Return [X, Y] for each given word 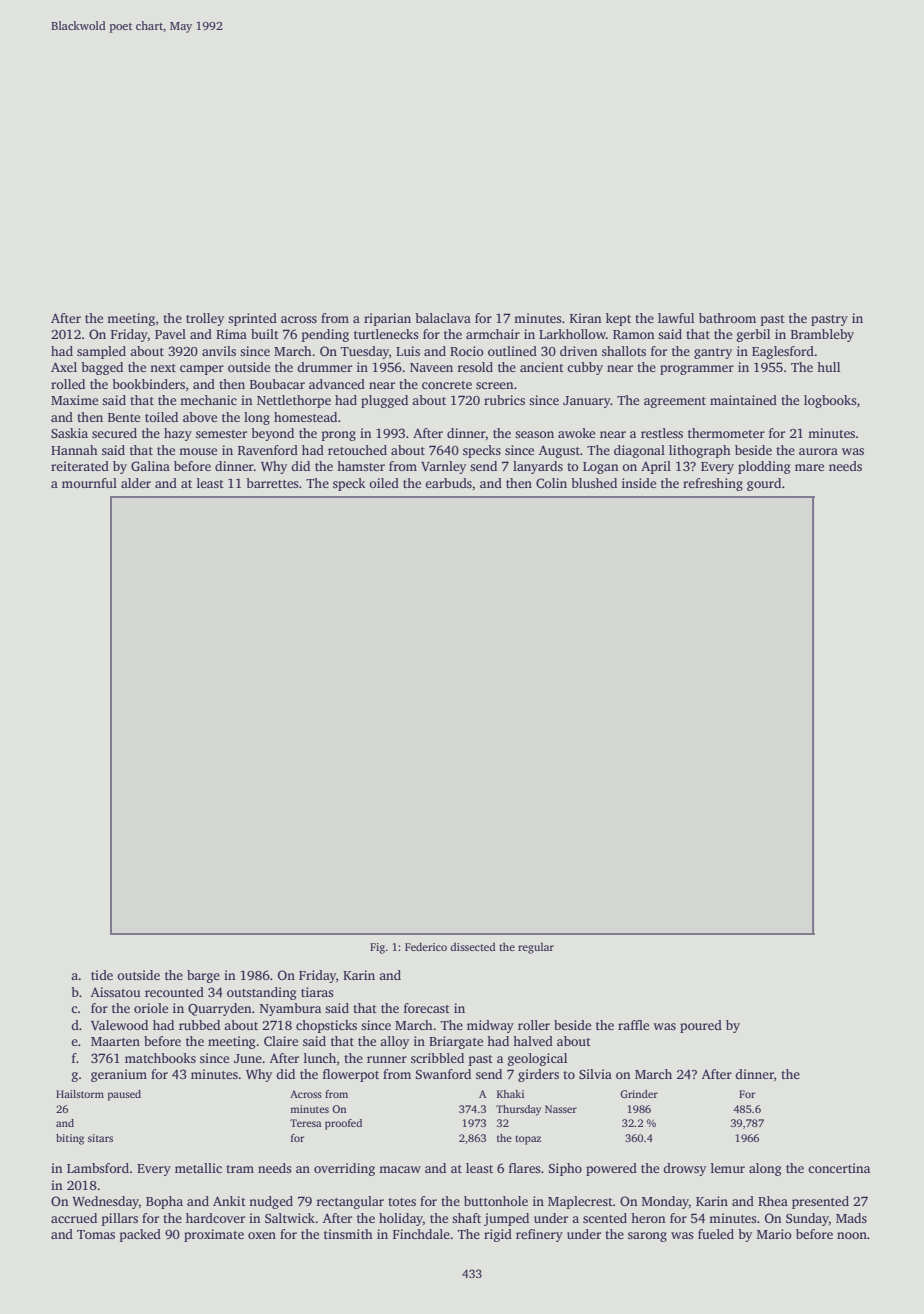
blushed [594, 483]
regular [536, 948]
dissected [473, 946]
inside [639, 483]
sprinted [252, 319]
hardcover [215, 1218]
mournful [89, 483]
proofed [343, 1124]
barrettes [272, 483]
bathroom [727, 318]
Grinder [639, 1094]
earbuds [448, 483]
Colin [551, 483]
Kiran [586, 318]
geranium [119, 1075]
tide [102, 975]
